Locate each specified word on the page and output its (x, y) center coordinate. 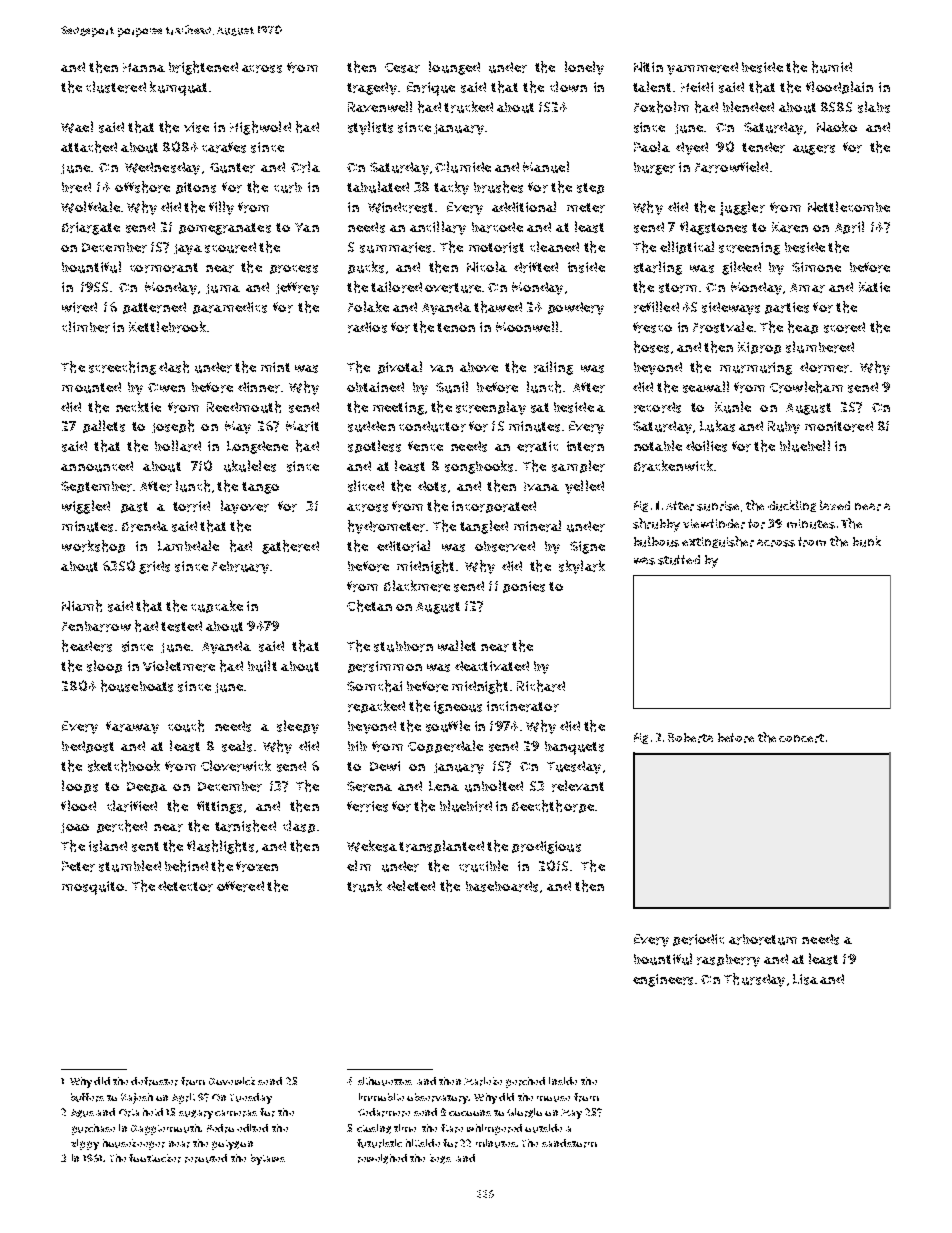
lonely (584, 68)
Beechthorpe (553, 806)
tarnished (245, 826)
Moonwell (527, 326)
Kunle (733, 407)
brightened (203, 68)
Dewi (385, 766)
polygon (232, 1145)
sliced (366, 486)
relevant (578, 786)
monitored (839, 426)
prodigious (546, 847)
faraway (132, 727)
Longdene (257, 447)
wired (79, 307)
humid (832, 67)
